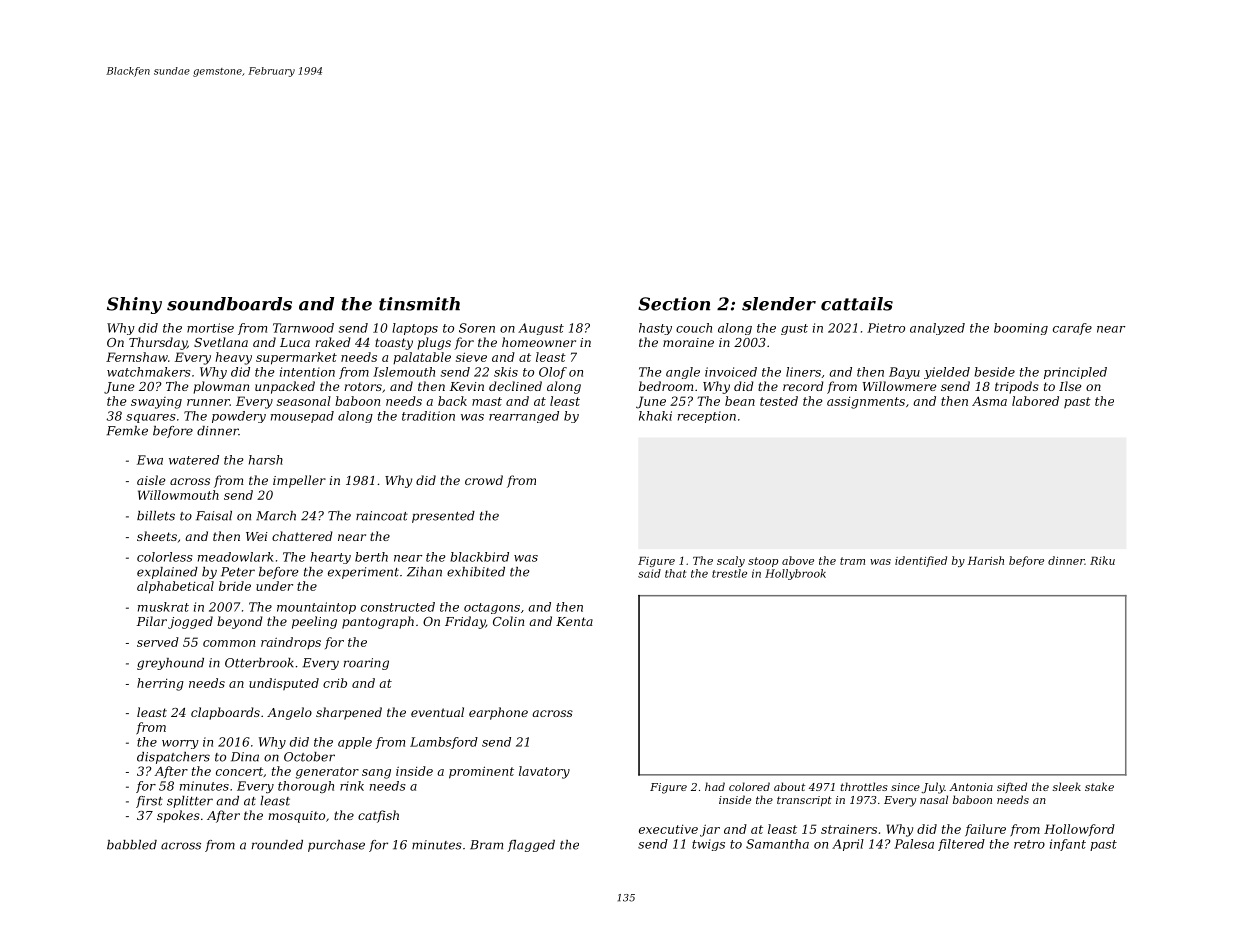 Image resolution: width=1233 pixels, height=952 pixels. What do you see at coordinates (422, 358) in the screenshot?
I see `palatable` at bounding box center [422, 358].
